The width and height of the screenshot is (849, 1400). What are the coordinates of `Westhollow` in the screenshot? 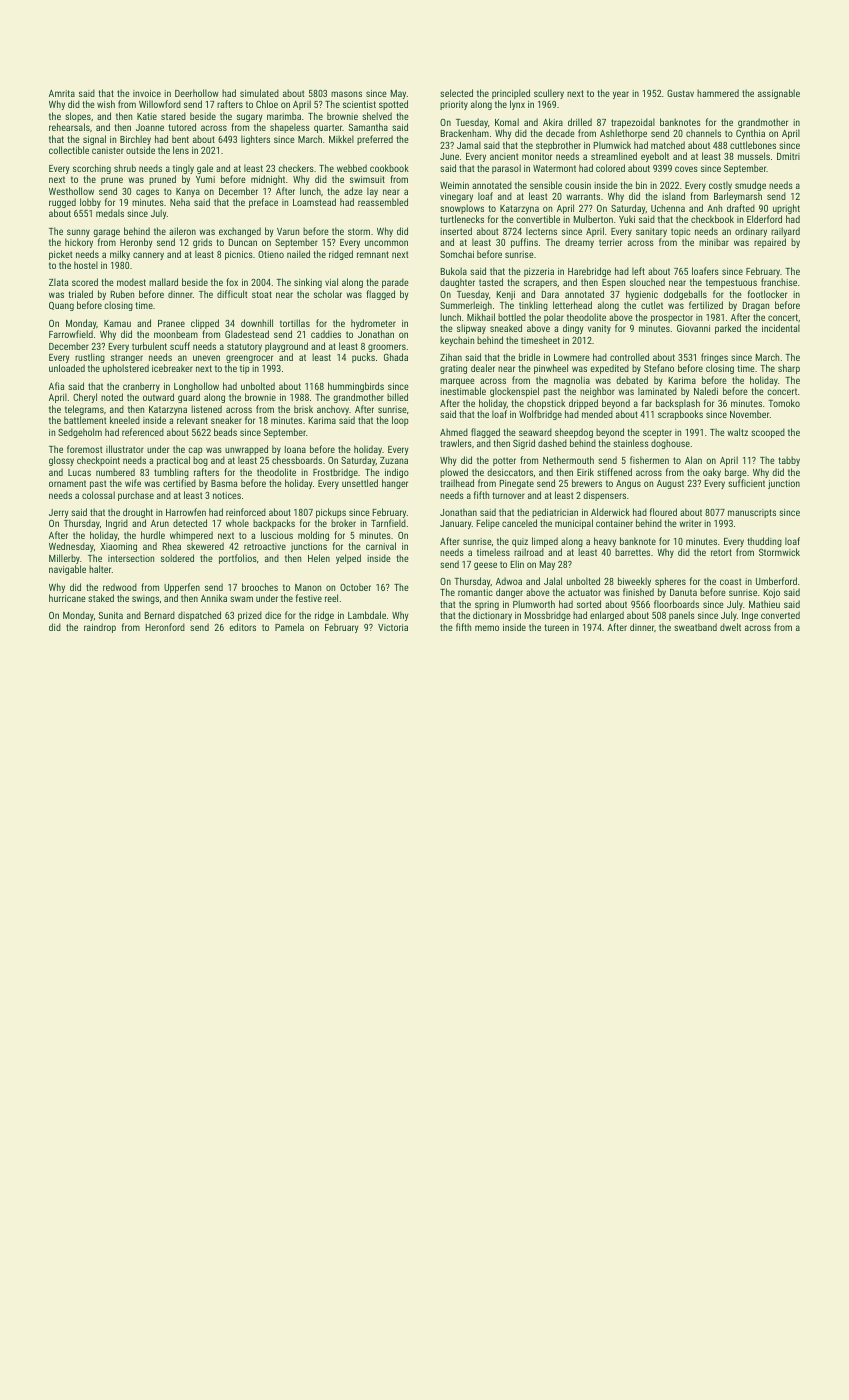 It's located at (71, 191).
